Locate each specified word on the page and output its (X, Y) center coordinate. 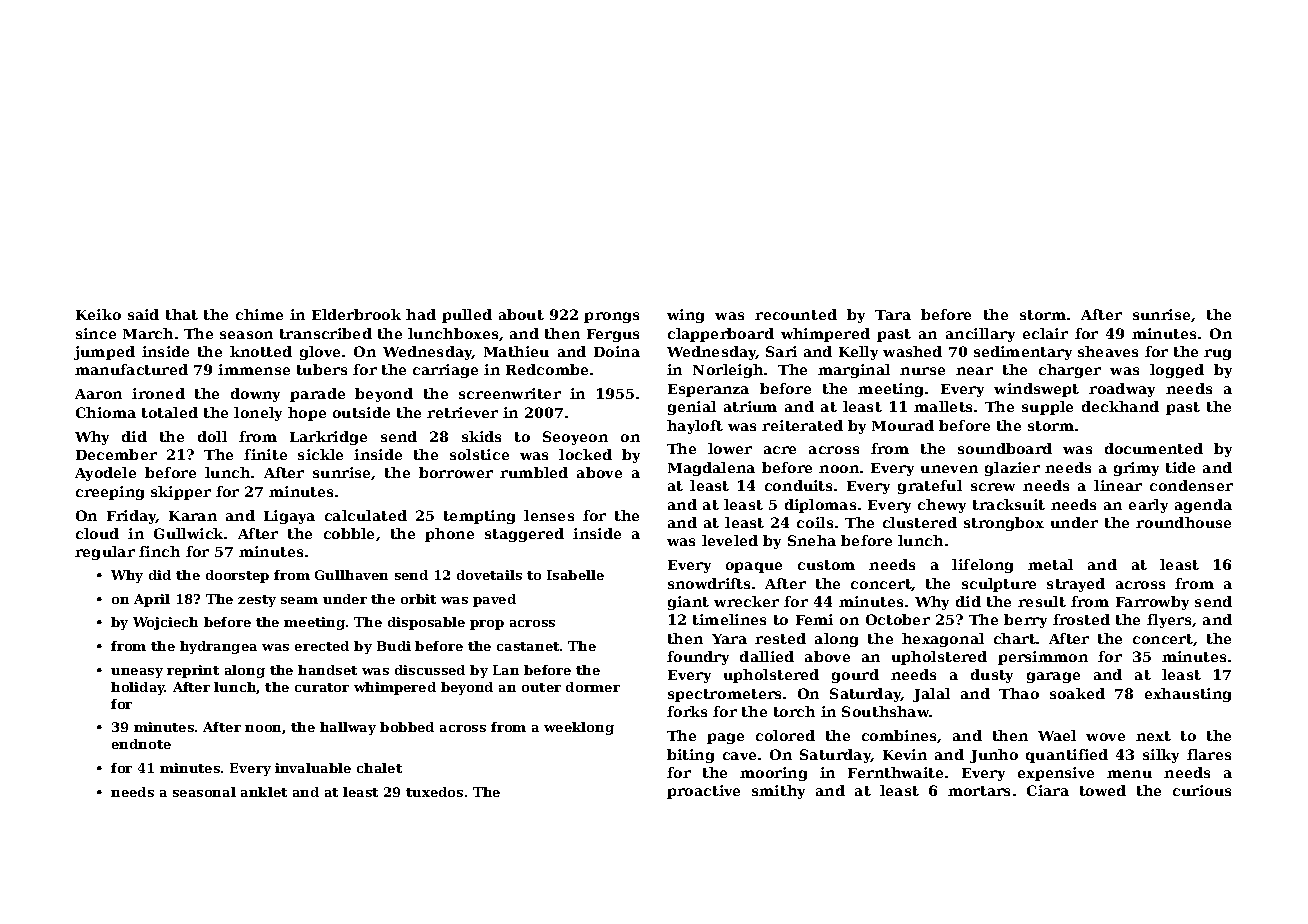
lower (730, 448)
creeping (110, 493)
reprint (193, 671)
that (182, 314)
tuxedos (434, 792)
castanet (528, 646)
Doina (617, 351)
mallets (943, 406)
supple (1047, 408)
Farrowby (1152, 603)
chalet (379, 768)
